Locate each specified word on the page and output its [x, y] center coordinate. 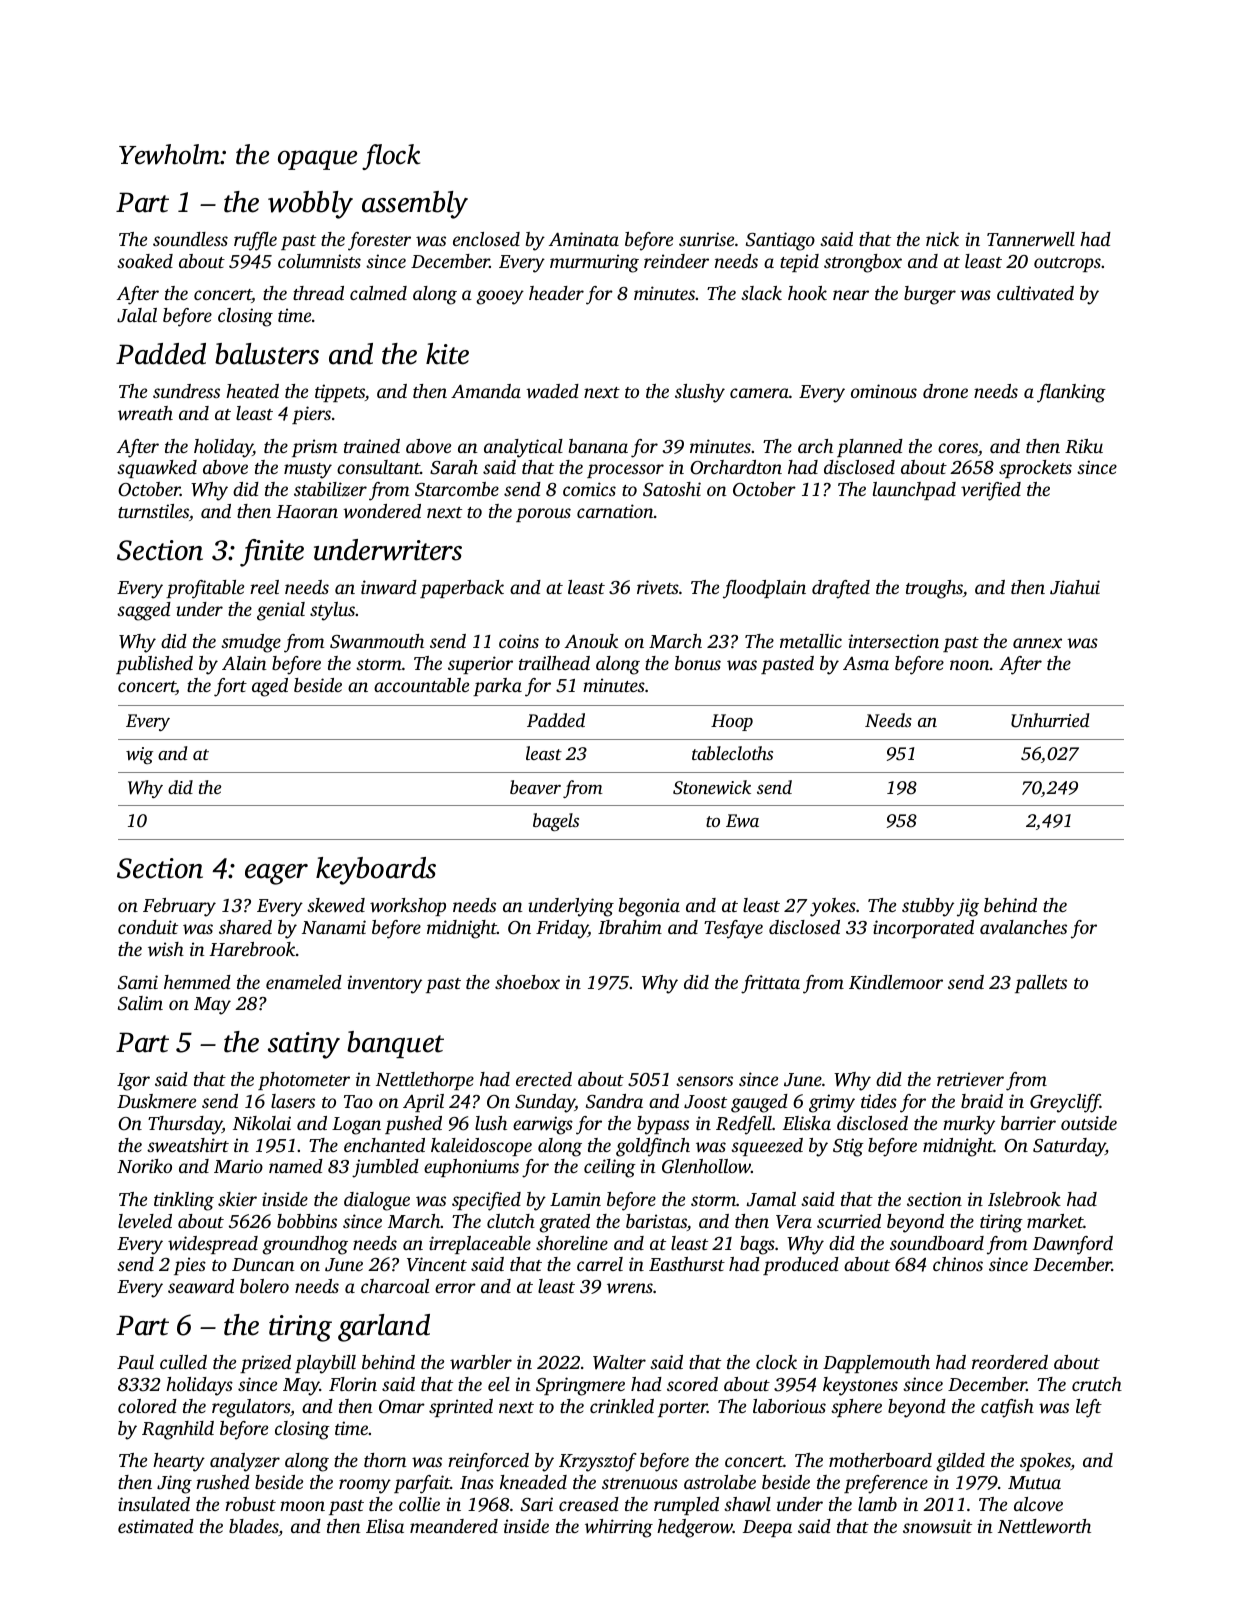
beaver [535, 787]
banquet [395, 1045]
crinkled [622, 1406]
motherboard [880, 1460]
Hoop [732, 722]
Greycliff [1065, 1103]
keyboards [376, 871]
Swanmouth [377, 641]
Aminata [584, 239]
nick [942, 239]
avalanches [1023, 927]
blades [254, 1527]
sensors [704, 1081]
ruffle [255, 241]
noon [970, 665]
